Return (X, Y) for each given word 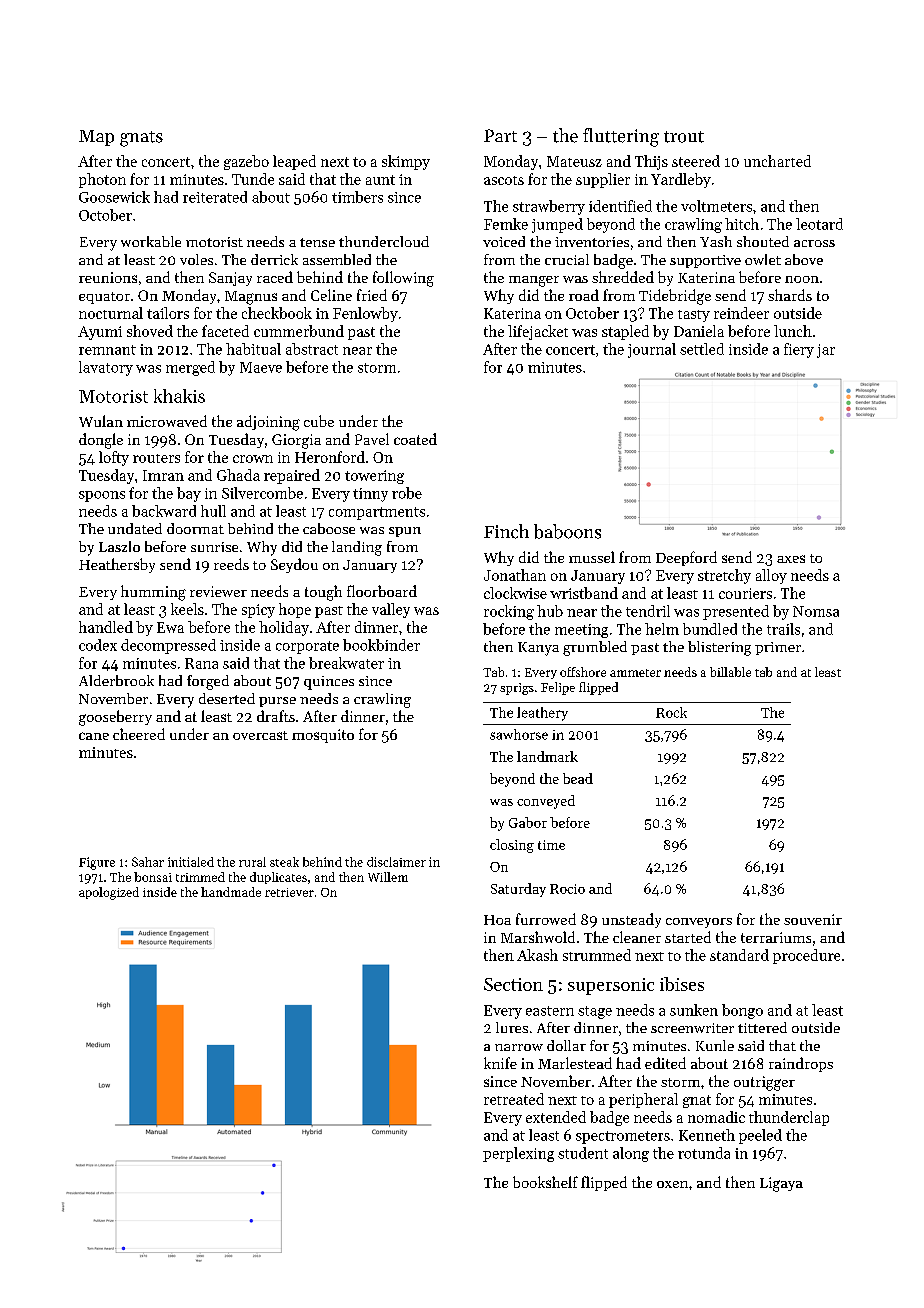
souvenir (813, 919)
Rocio (567, 889)
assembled (337, 259)
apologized (109, 893)
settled (702, 349)
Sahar (148, 862)
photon (102, 180)
